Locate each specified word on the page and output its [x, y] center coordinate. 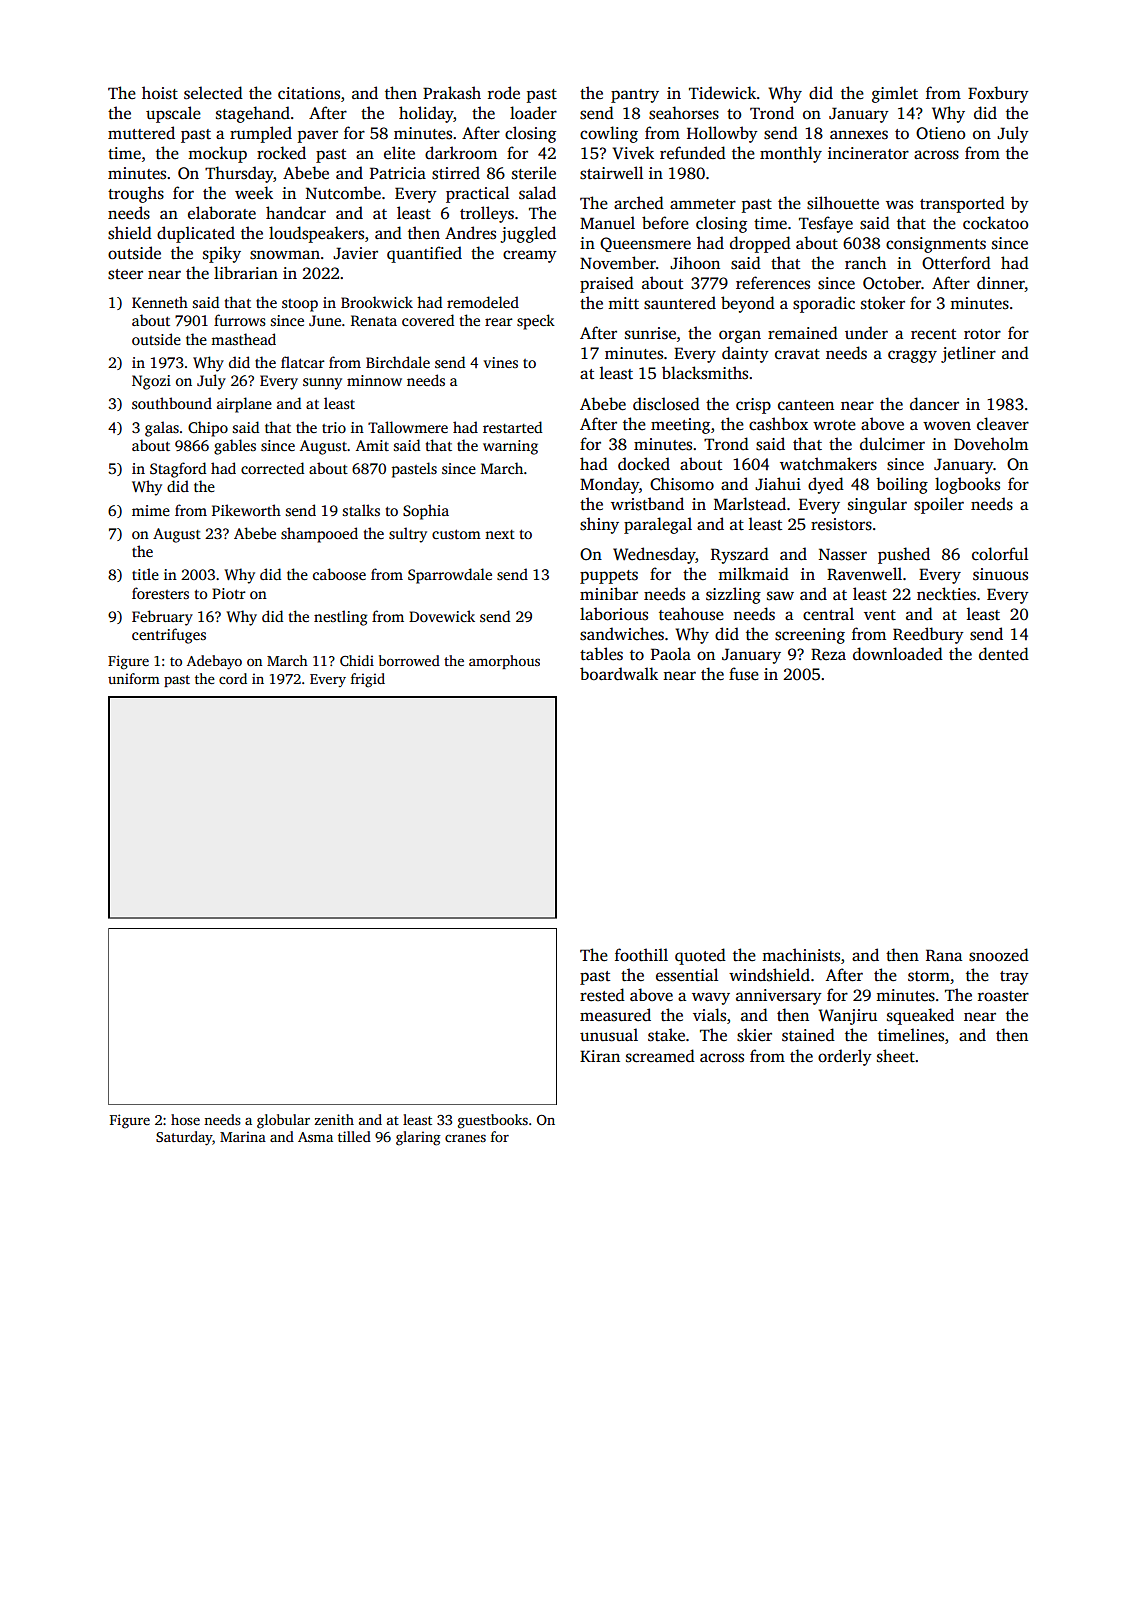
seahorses [684, 113]
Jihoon [695, 263]
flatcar [303, 362]
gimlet [895, 94]
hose [185, 1119]
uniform [134, 678]
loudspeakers [316, 234]
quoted [700, 956]
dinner [1001, 284]
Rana [944, 955]
